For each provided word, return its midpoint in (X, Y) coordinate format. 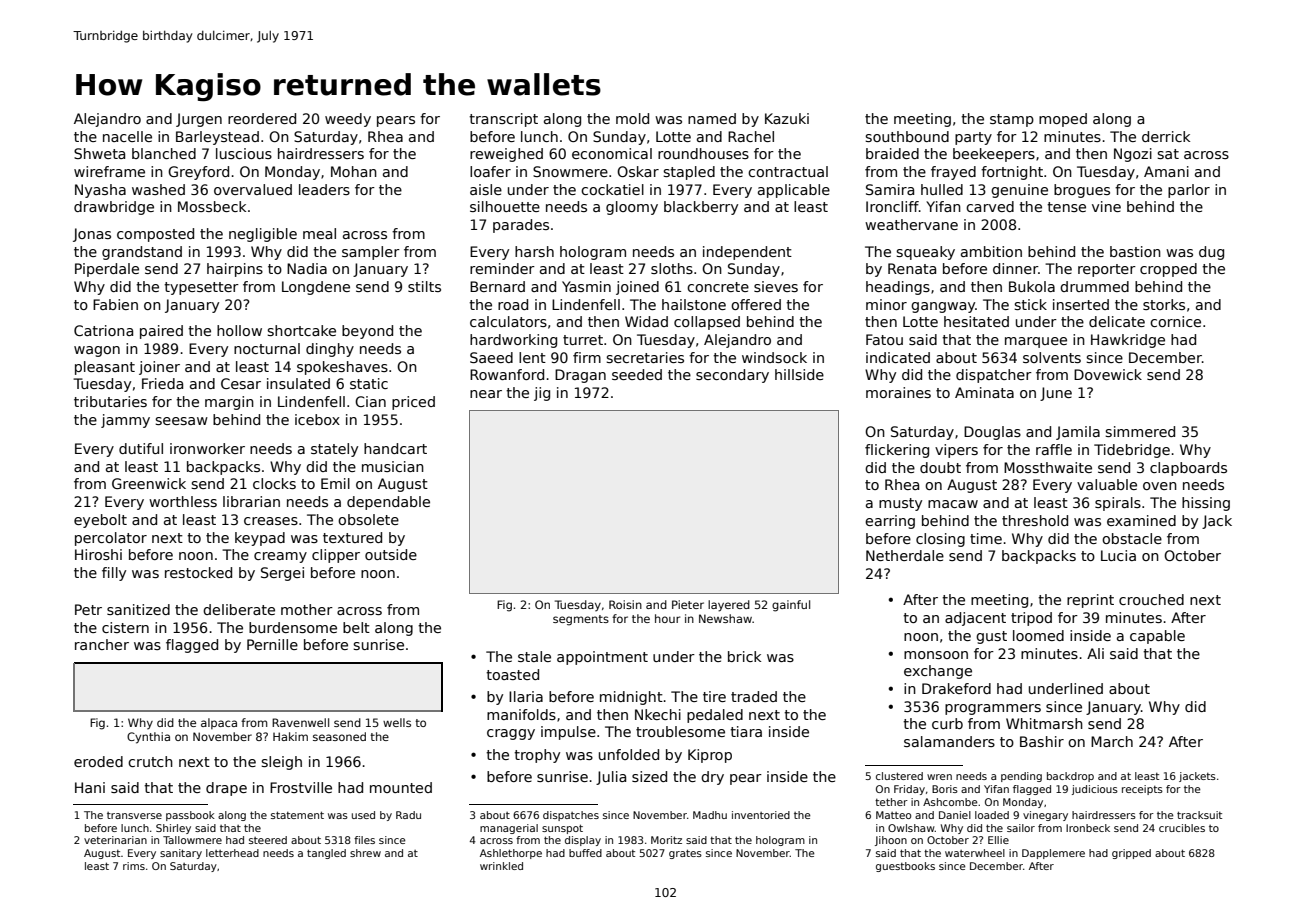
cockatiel (612, 189)
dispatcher (994, 376)
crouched (1151, 599)
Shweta (99, 153)
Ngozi (1133, 155)
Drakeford (956, 688)
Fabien (115, 304)
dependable (388, 503)
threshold (1035, 520)
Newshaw (725, 618)
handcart (395, 448)
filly (114, 574)
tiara (746, 731)
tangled (326, 854)
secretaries (645, 357)
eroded (98, 761)
